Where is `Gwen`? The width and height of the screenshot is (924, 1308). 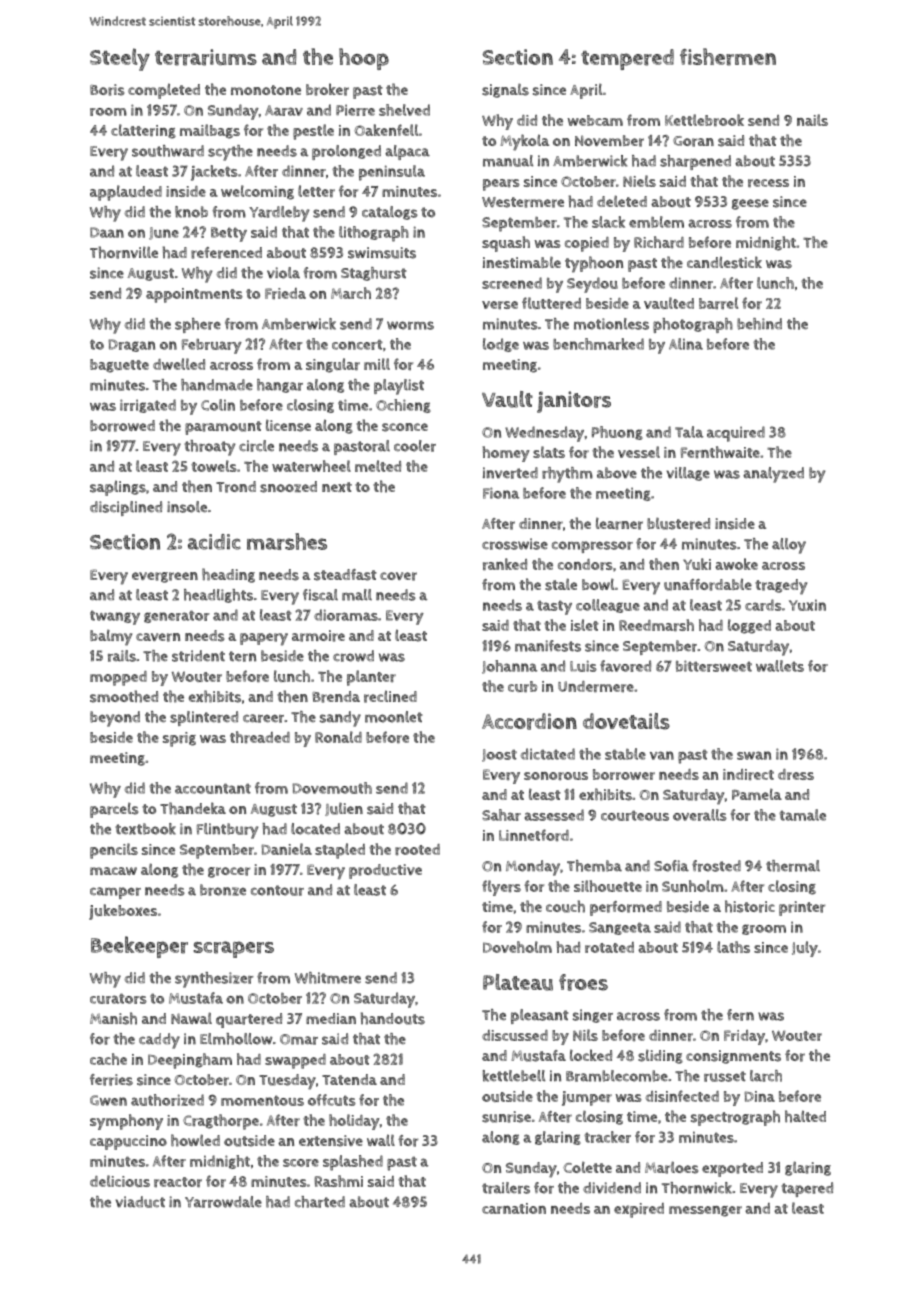
Gwen is located at coordinates (108, 1100).
